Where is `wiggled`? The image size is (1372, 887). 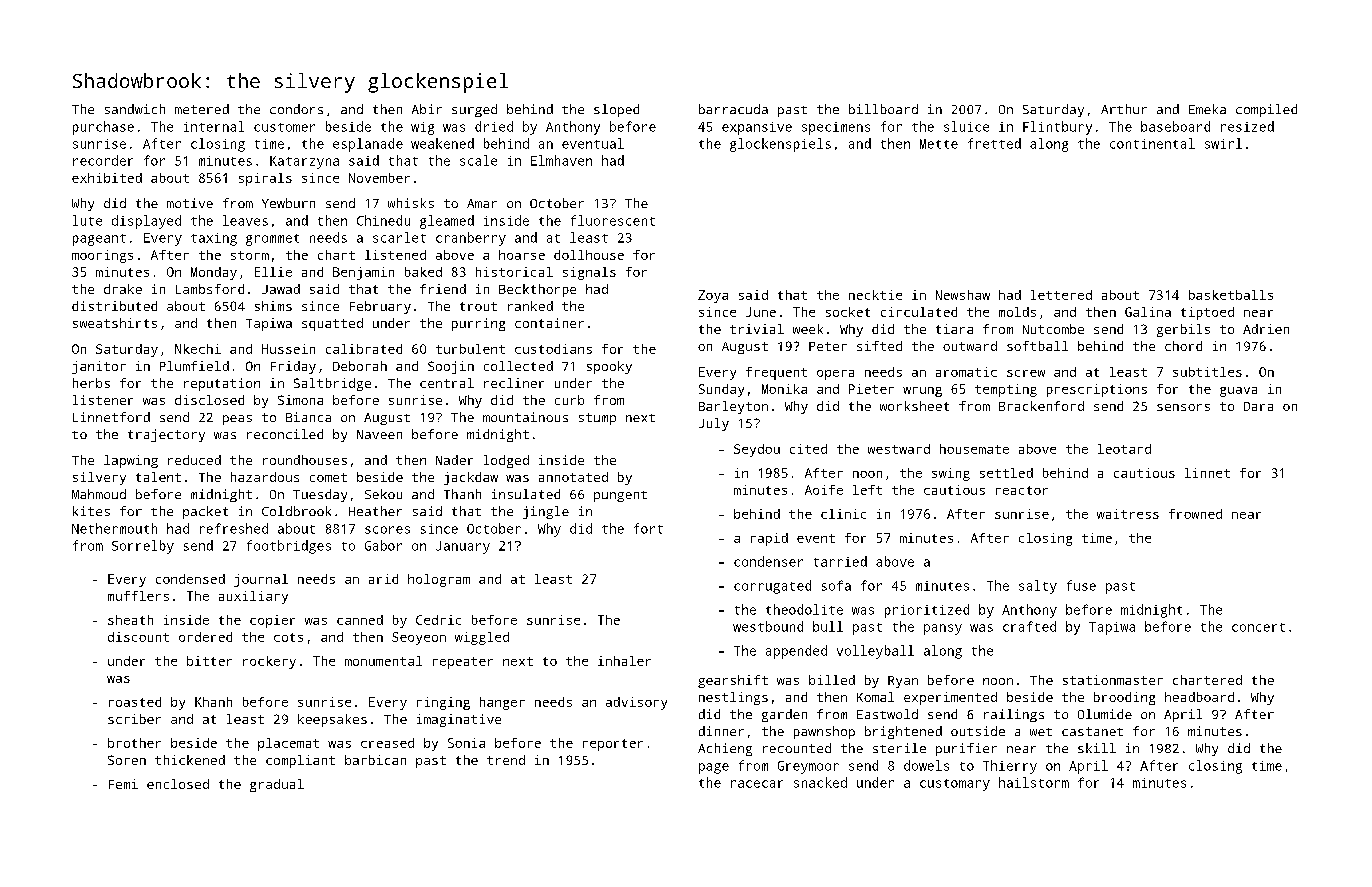 wiggled is located at coordinates (482, 638).
